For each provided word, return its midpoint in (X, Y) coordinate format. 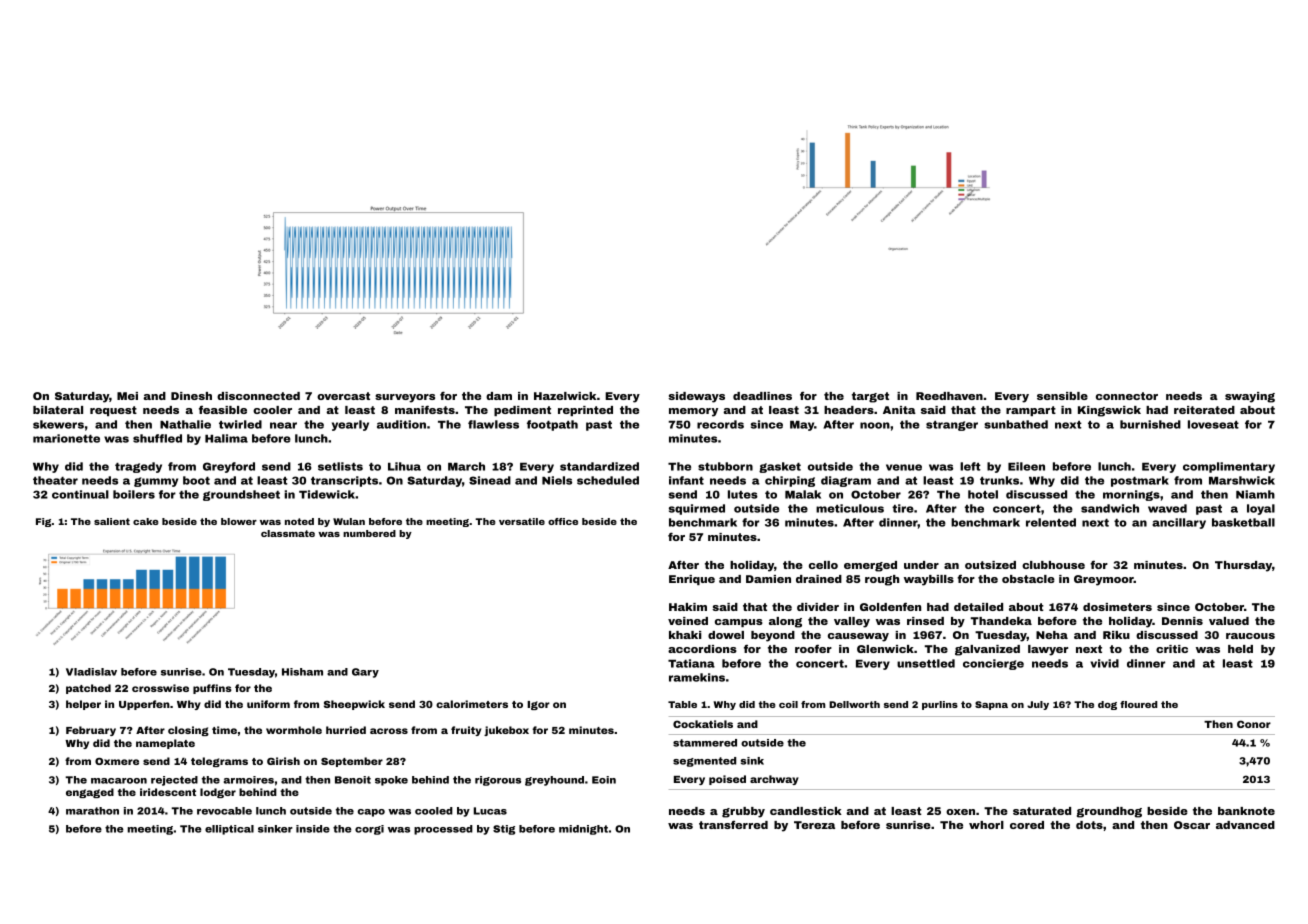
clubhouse (1053, 565)
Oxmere (117, 761)
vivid (1104, 663)
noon (875, 425)
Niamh (1255, 494)
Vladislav (91, 672)
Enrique (692, 580)
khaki (685, 635)
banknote (1246, 811)
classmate (288, 533)
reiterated (1204, 410)
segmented (704, 762)
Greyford (229, 467)
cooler (272, 410)
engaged (90, 793)
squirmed (697, 509)
